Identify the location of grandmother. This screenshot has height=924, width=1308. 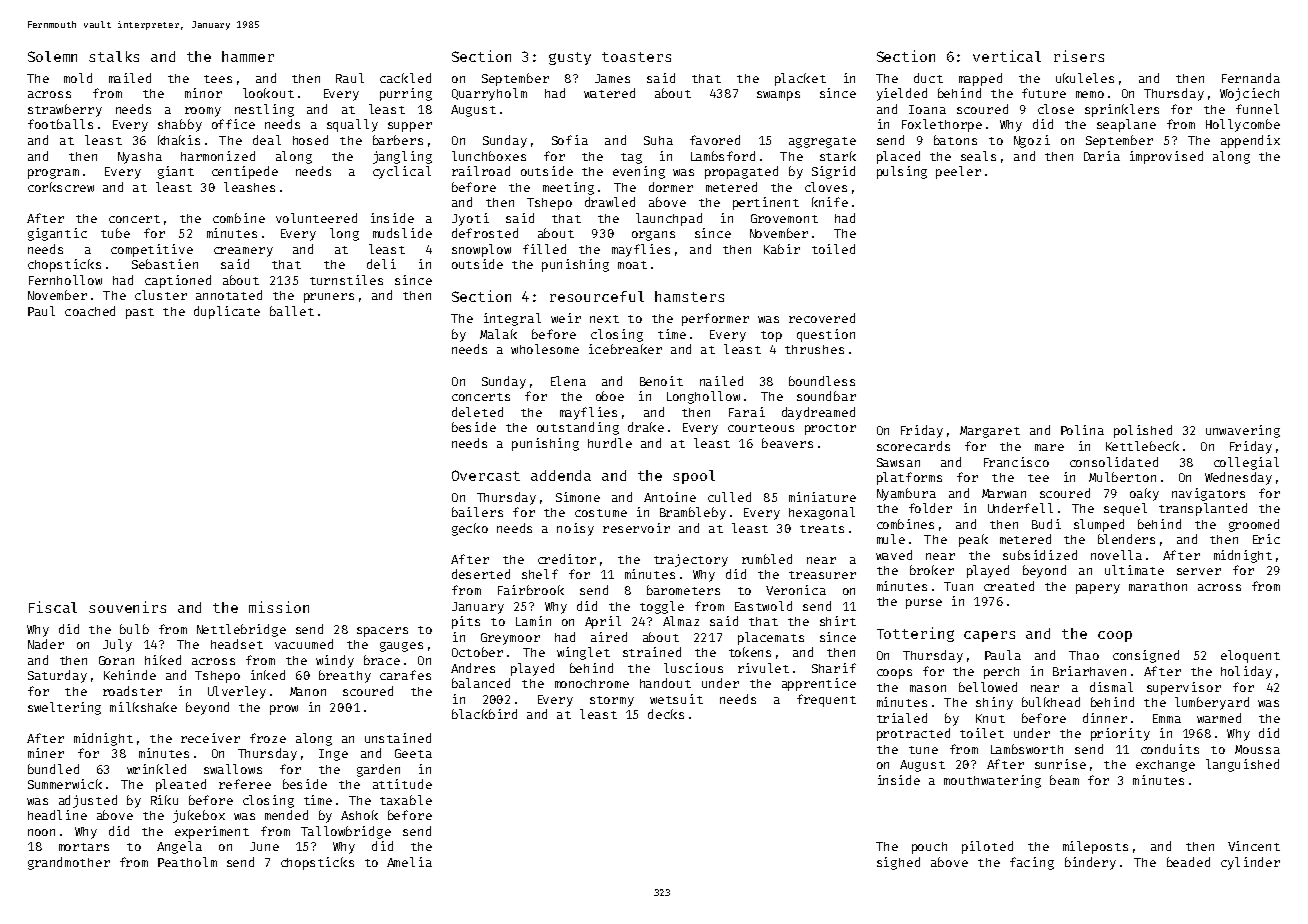
(69, 863).
